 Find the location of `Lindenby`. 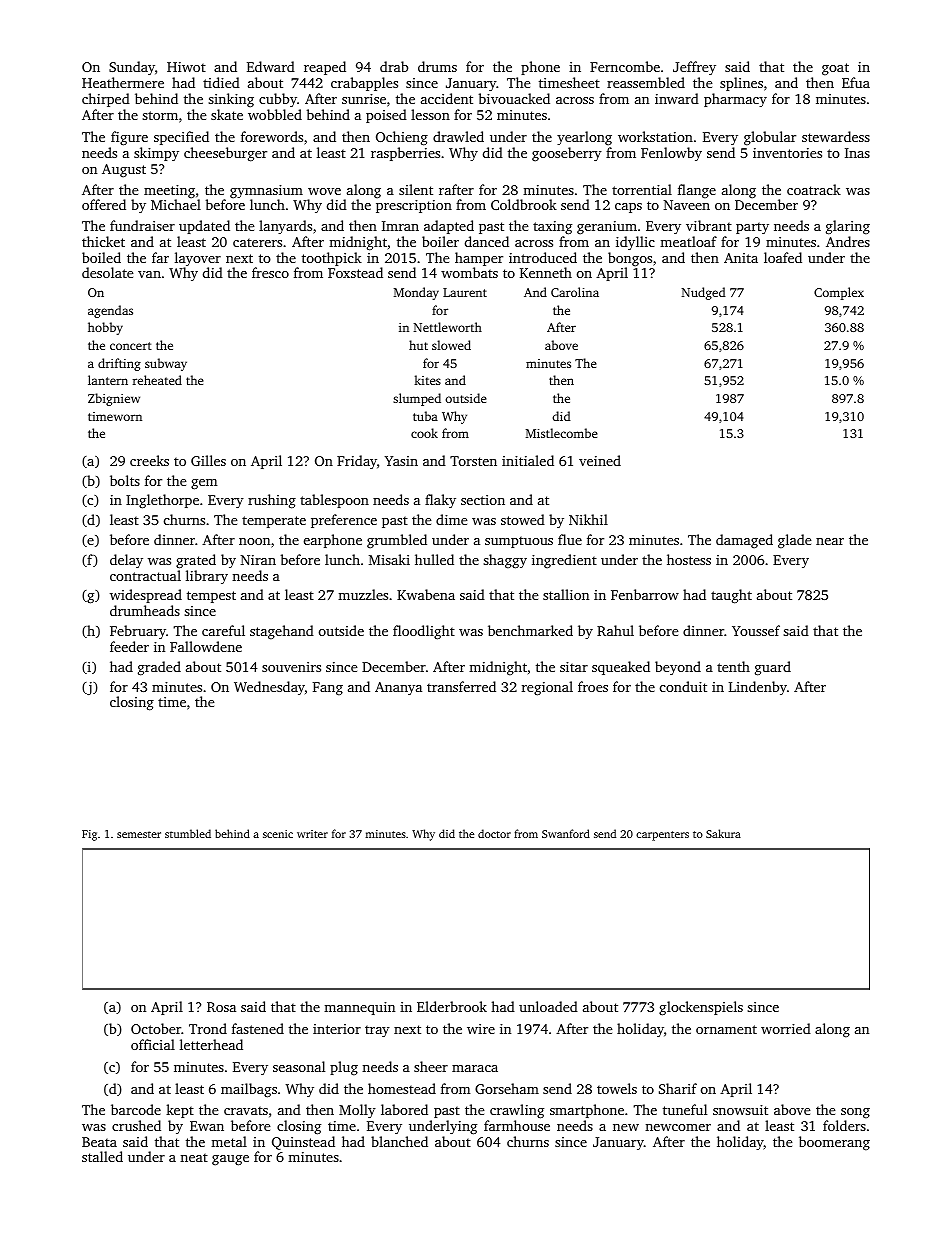

Lindenby is located at coordinates (758, 688).
